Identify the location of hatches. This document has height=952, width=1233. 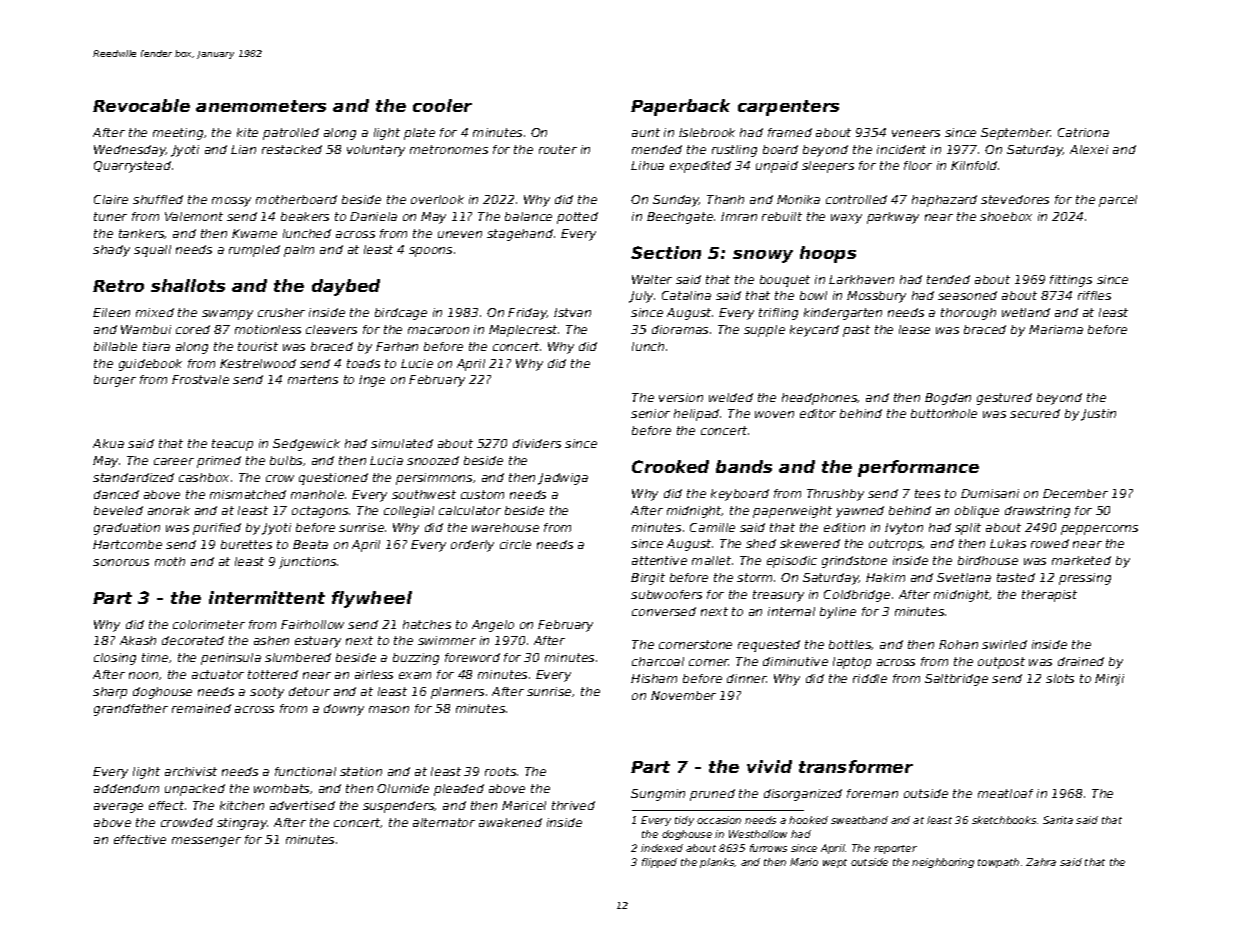
(427, 624).
